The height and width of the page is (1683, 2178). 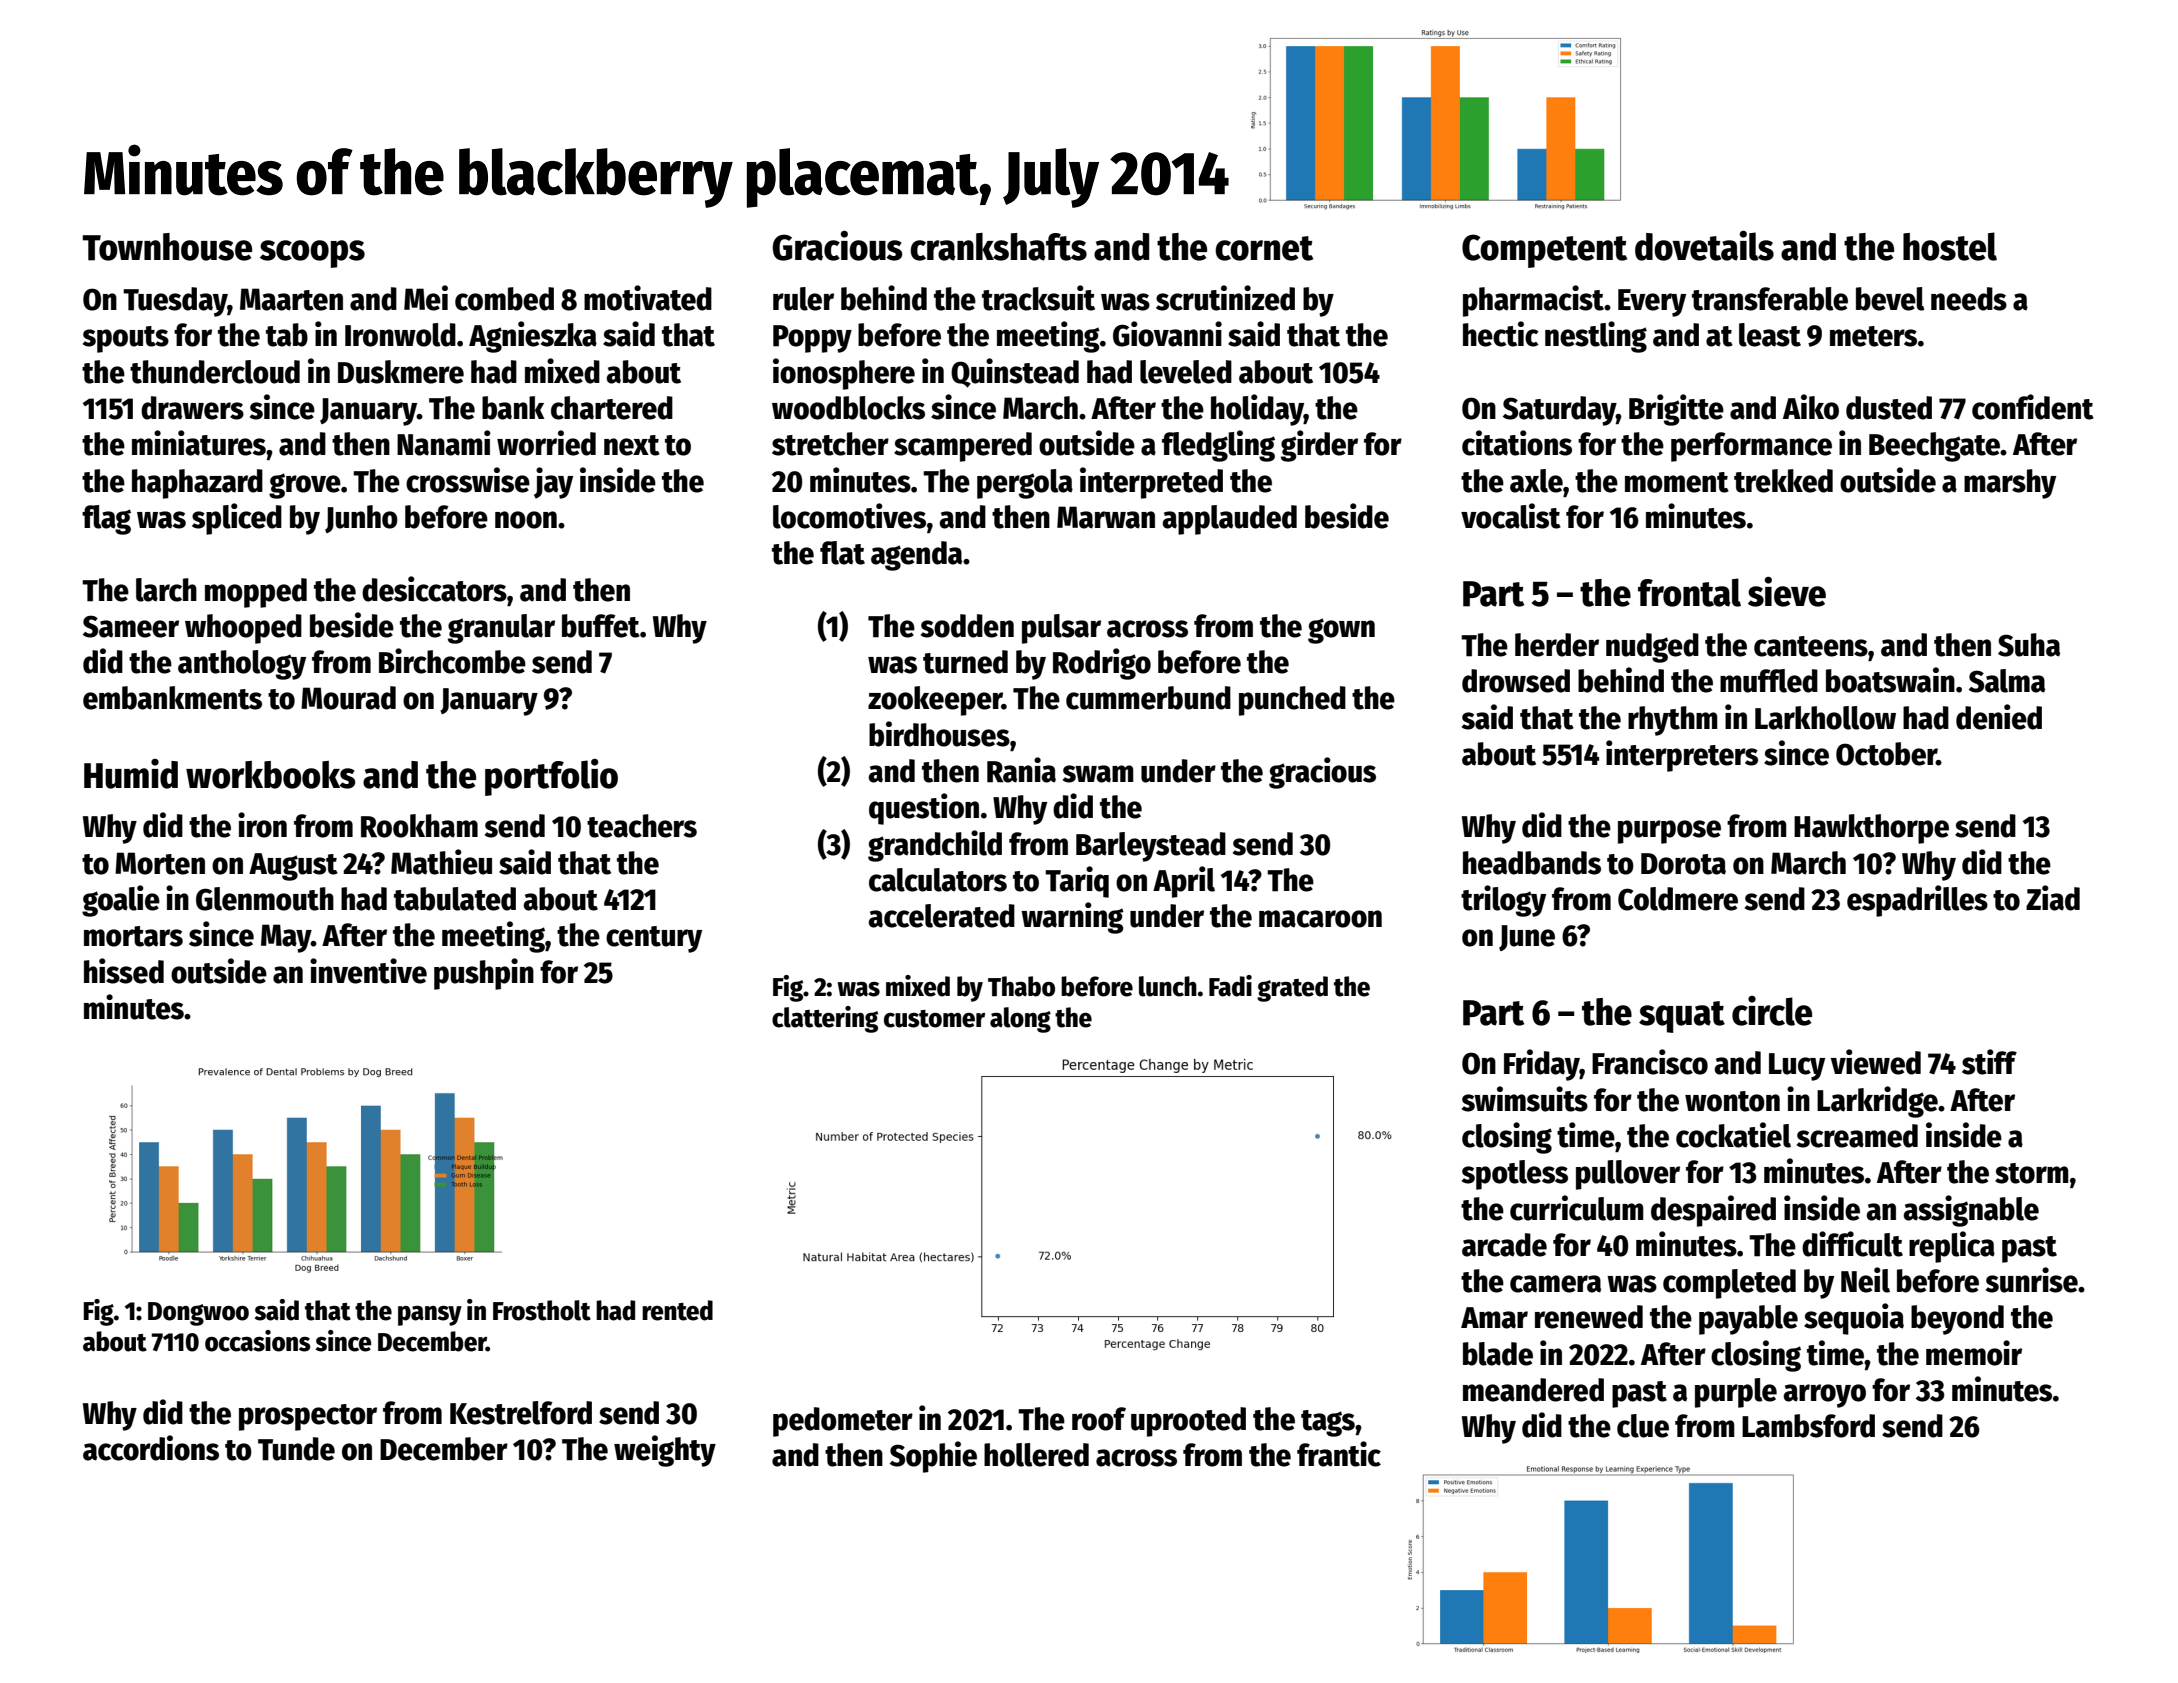 What do you see at coordinates (198, 1314) in the page?
I see `Dongwoo` at bounding box center [198, 1314].
